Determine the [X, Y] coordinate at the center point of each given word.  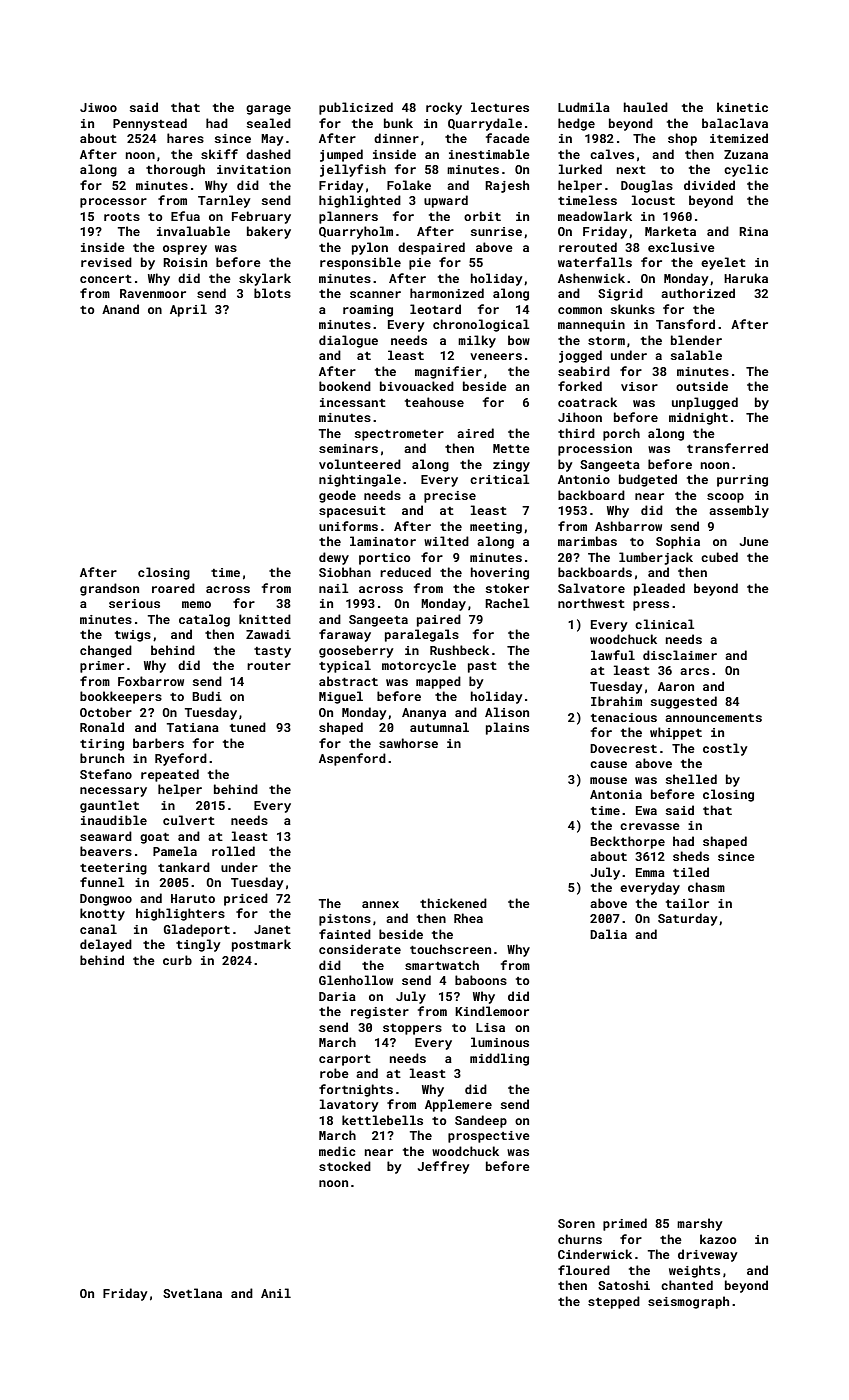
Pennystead [150, 124]
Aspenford [352, 759]
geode [337, 496]
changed [106, 651]
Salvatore [591, 588]
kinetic [742, 107]
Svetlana [192, 1293]
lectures [500, 107]
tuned [248, 727]
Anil [276, 1293]
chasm [706, 887]
